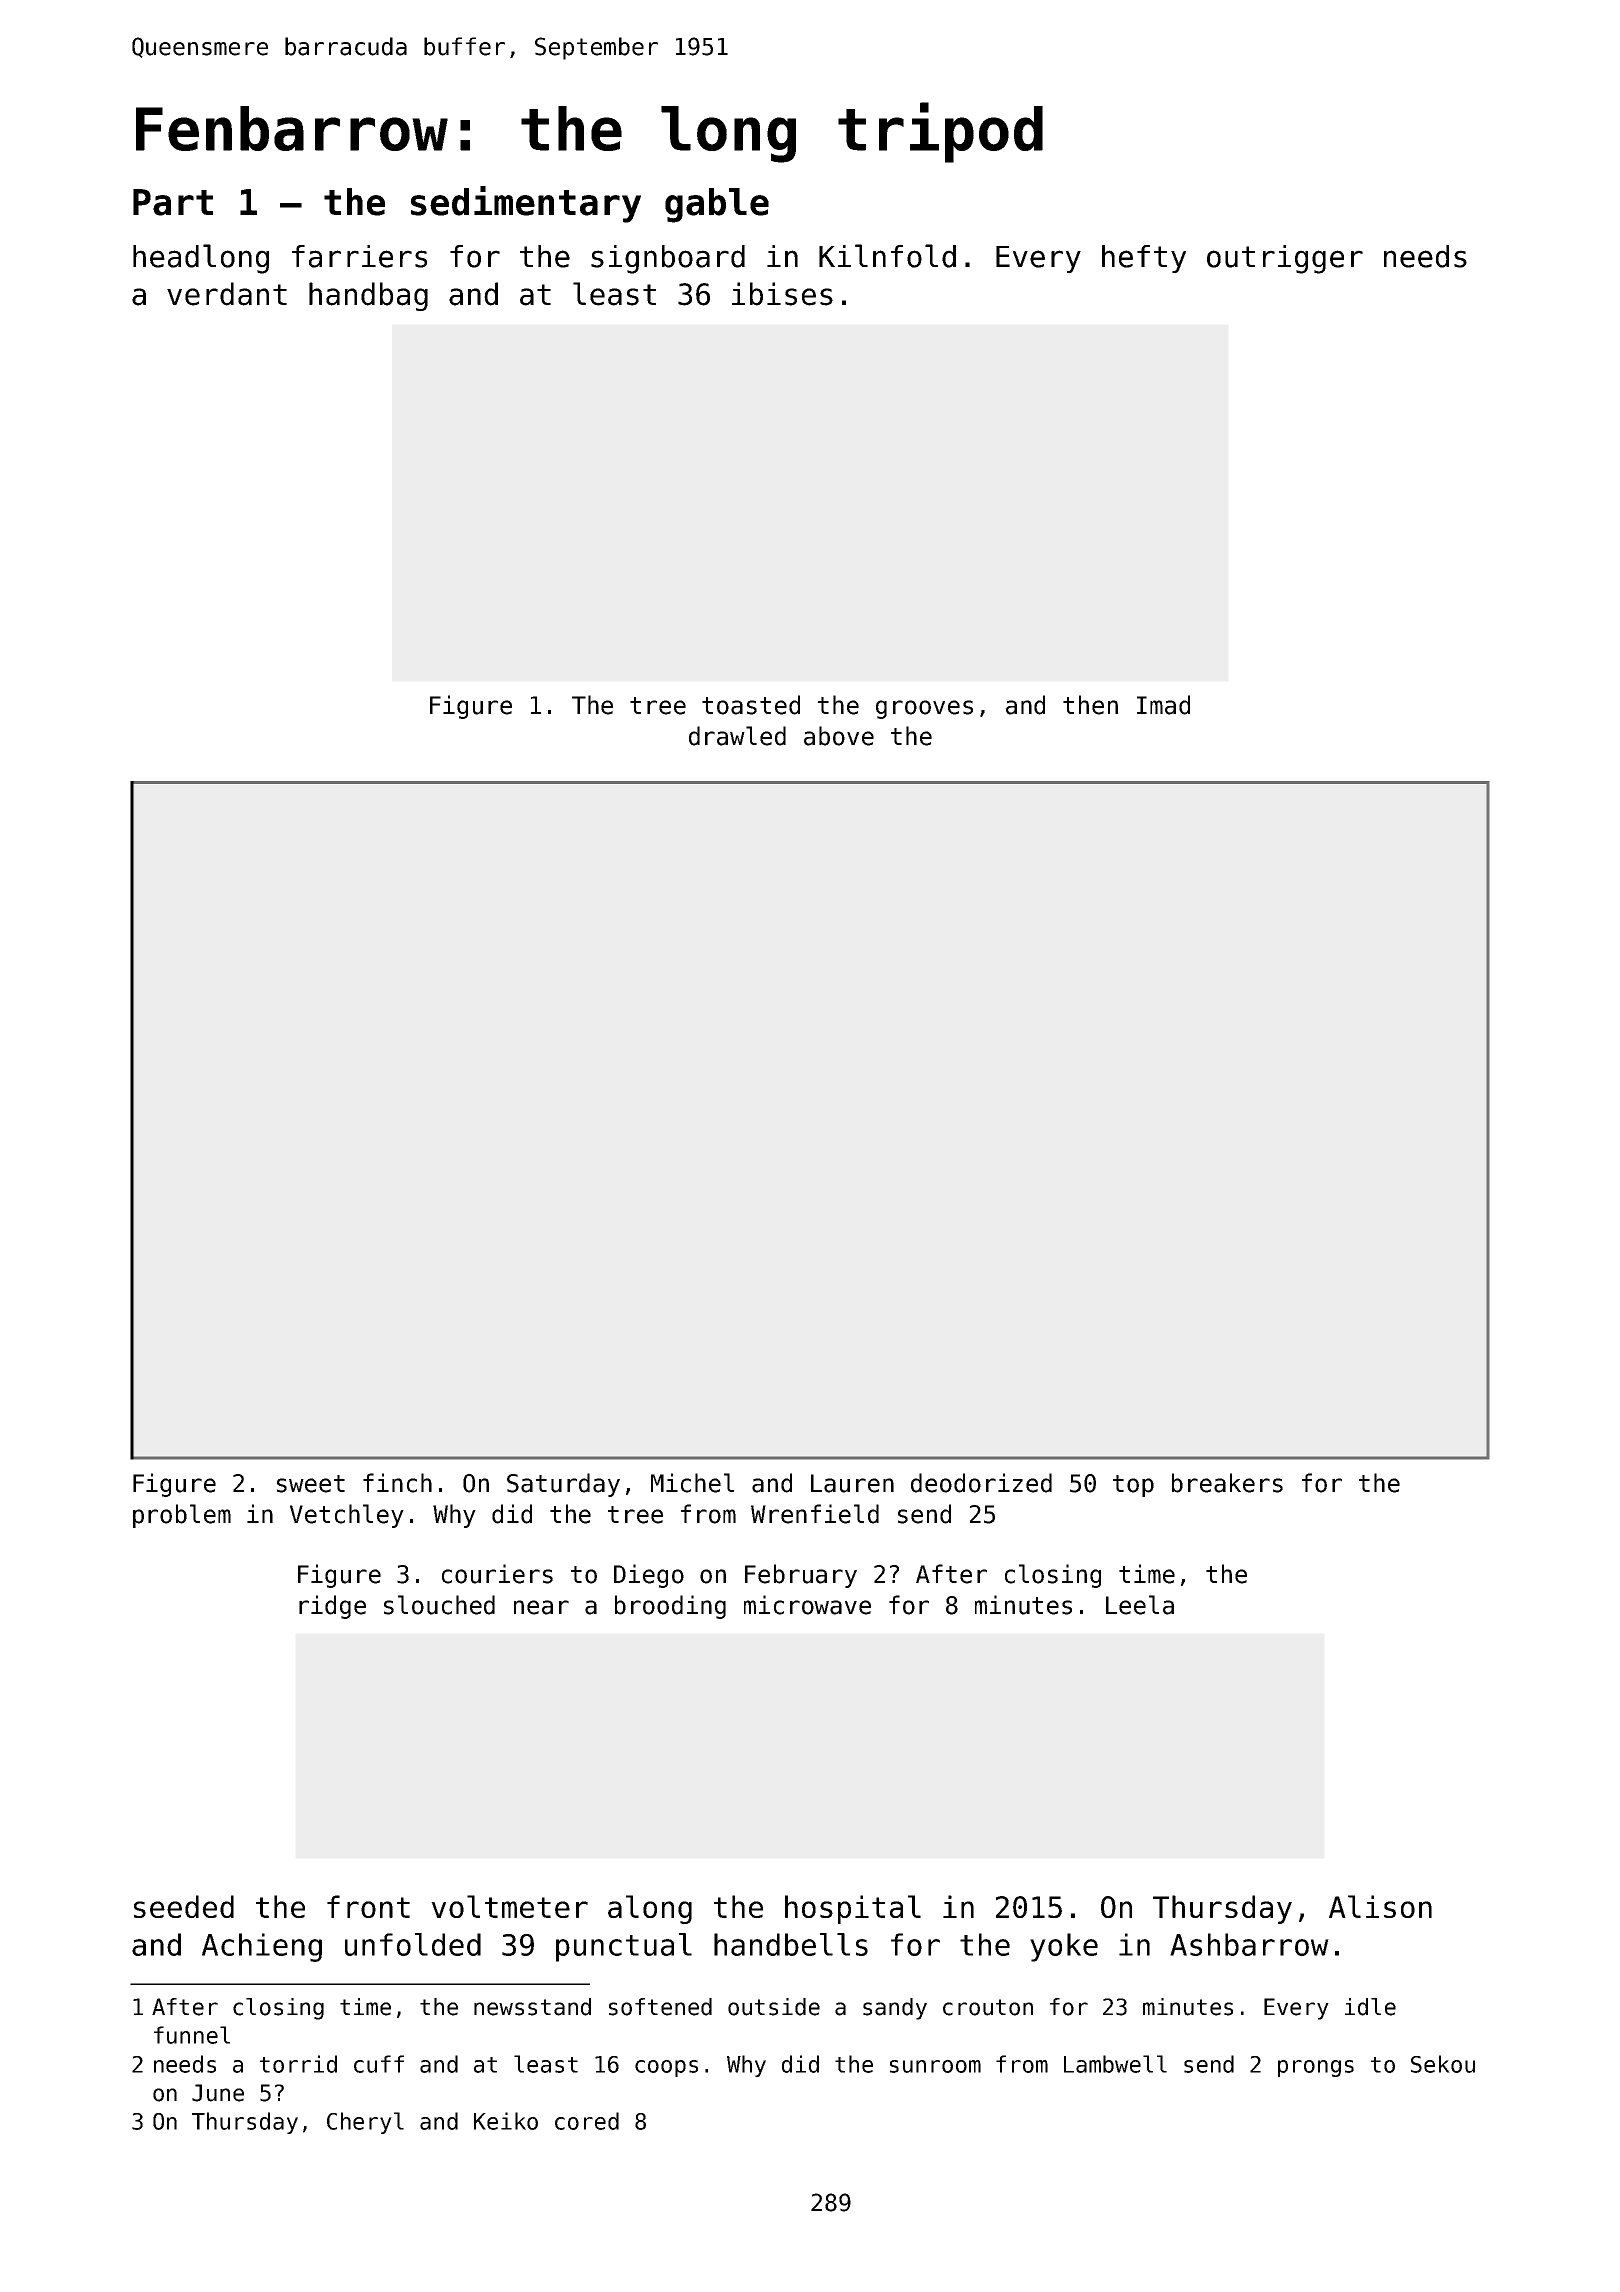 The image size is (1620, 2292). Describe the element at coordinates (1064, 1947) in the document. I see `yoke` at that location.
